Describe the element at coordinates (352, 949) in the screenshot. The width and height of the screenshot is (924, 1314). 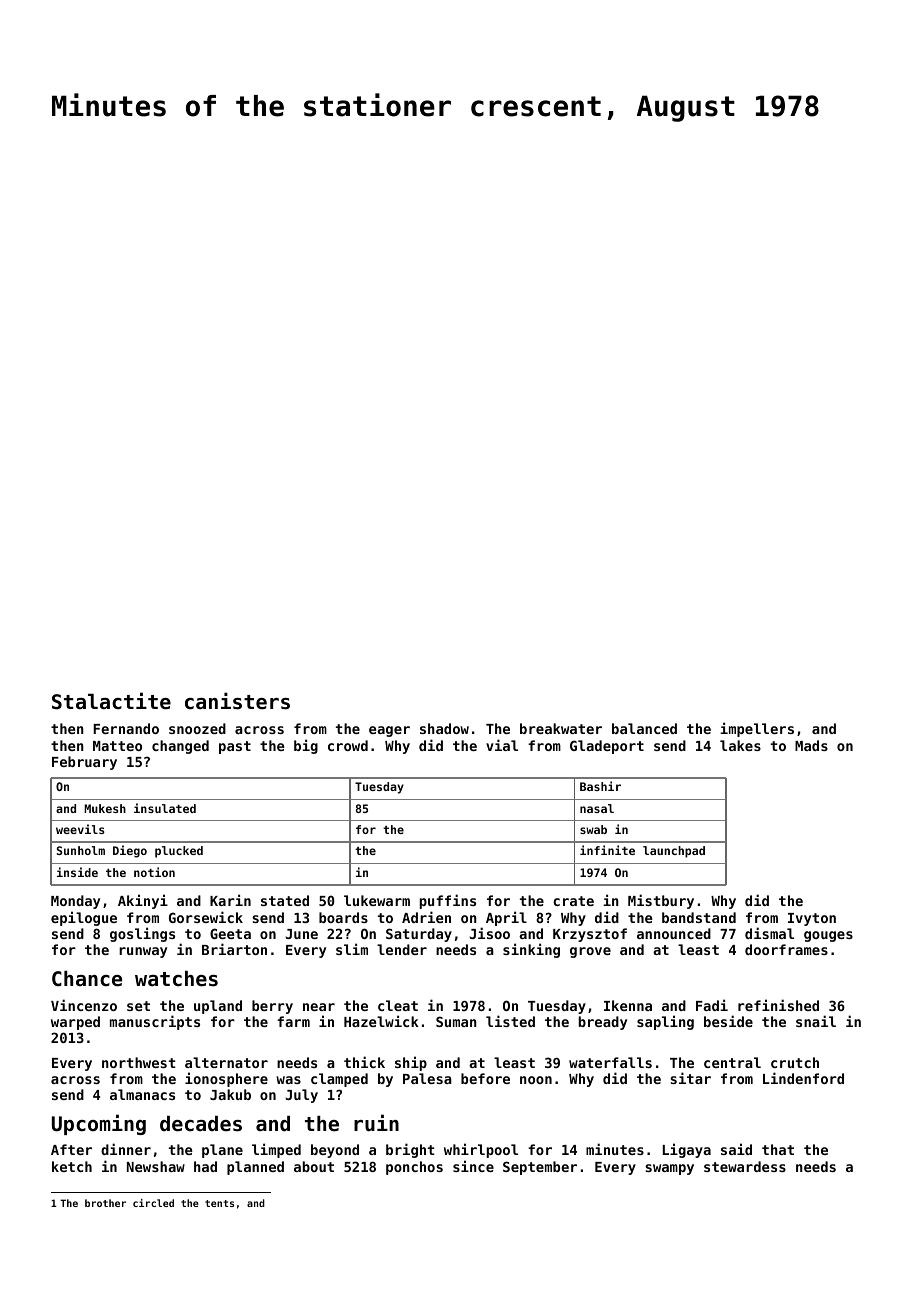
I see `slim` at that location.
